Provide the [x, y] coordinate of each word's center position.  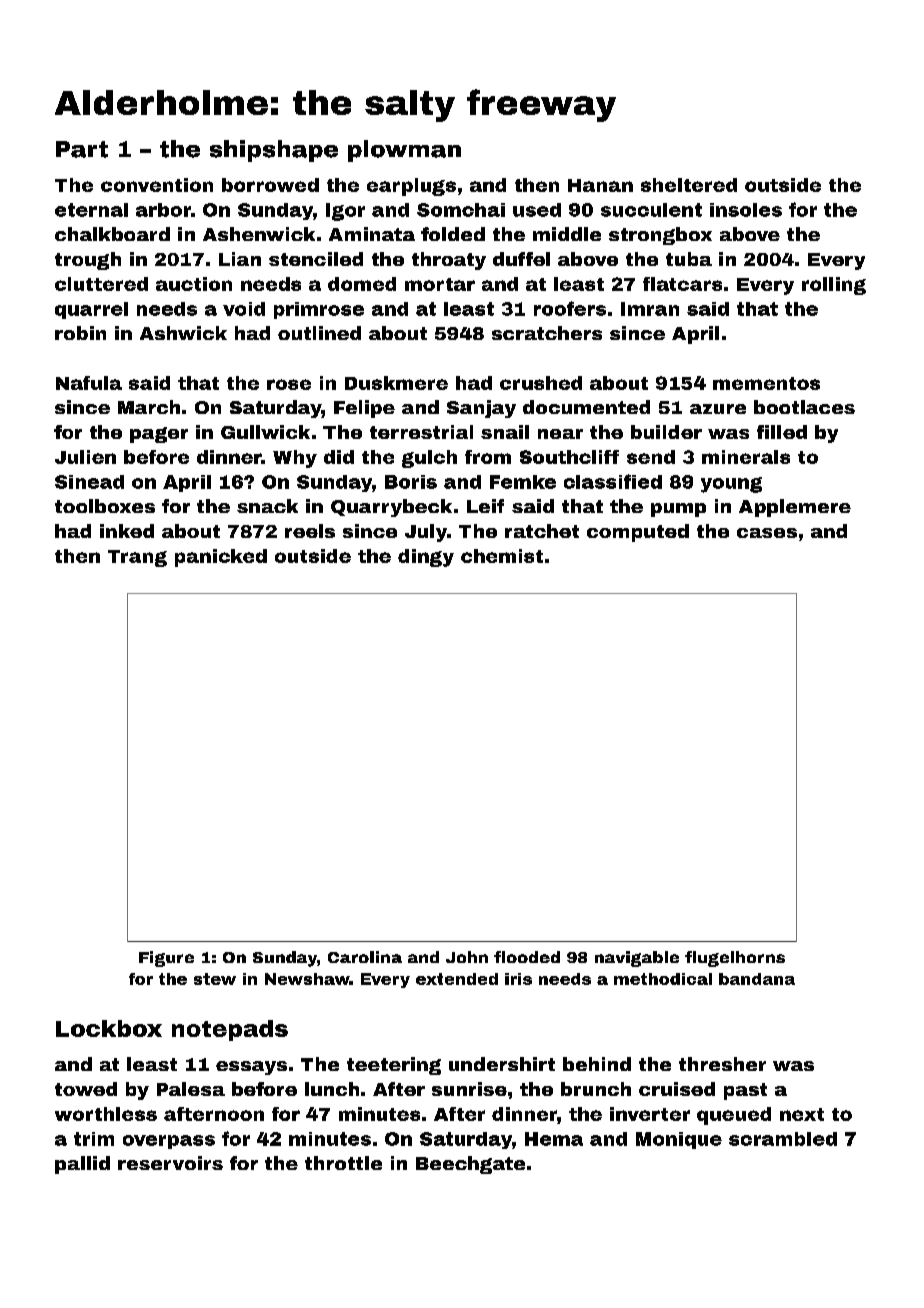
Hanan [600, 185]
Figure [166, 959]
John [467, 957]
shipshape [274, 151]
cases [767, 533]
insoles [746, 210]
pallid [82, 1165]
